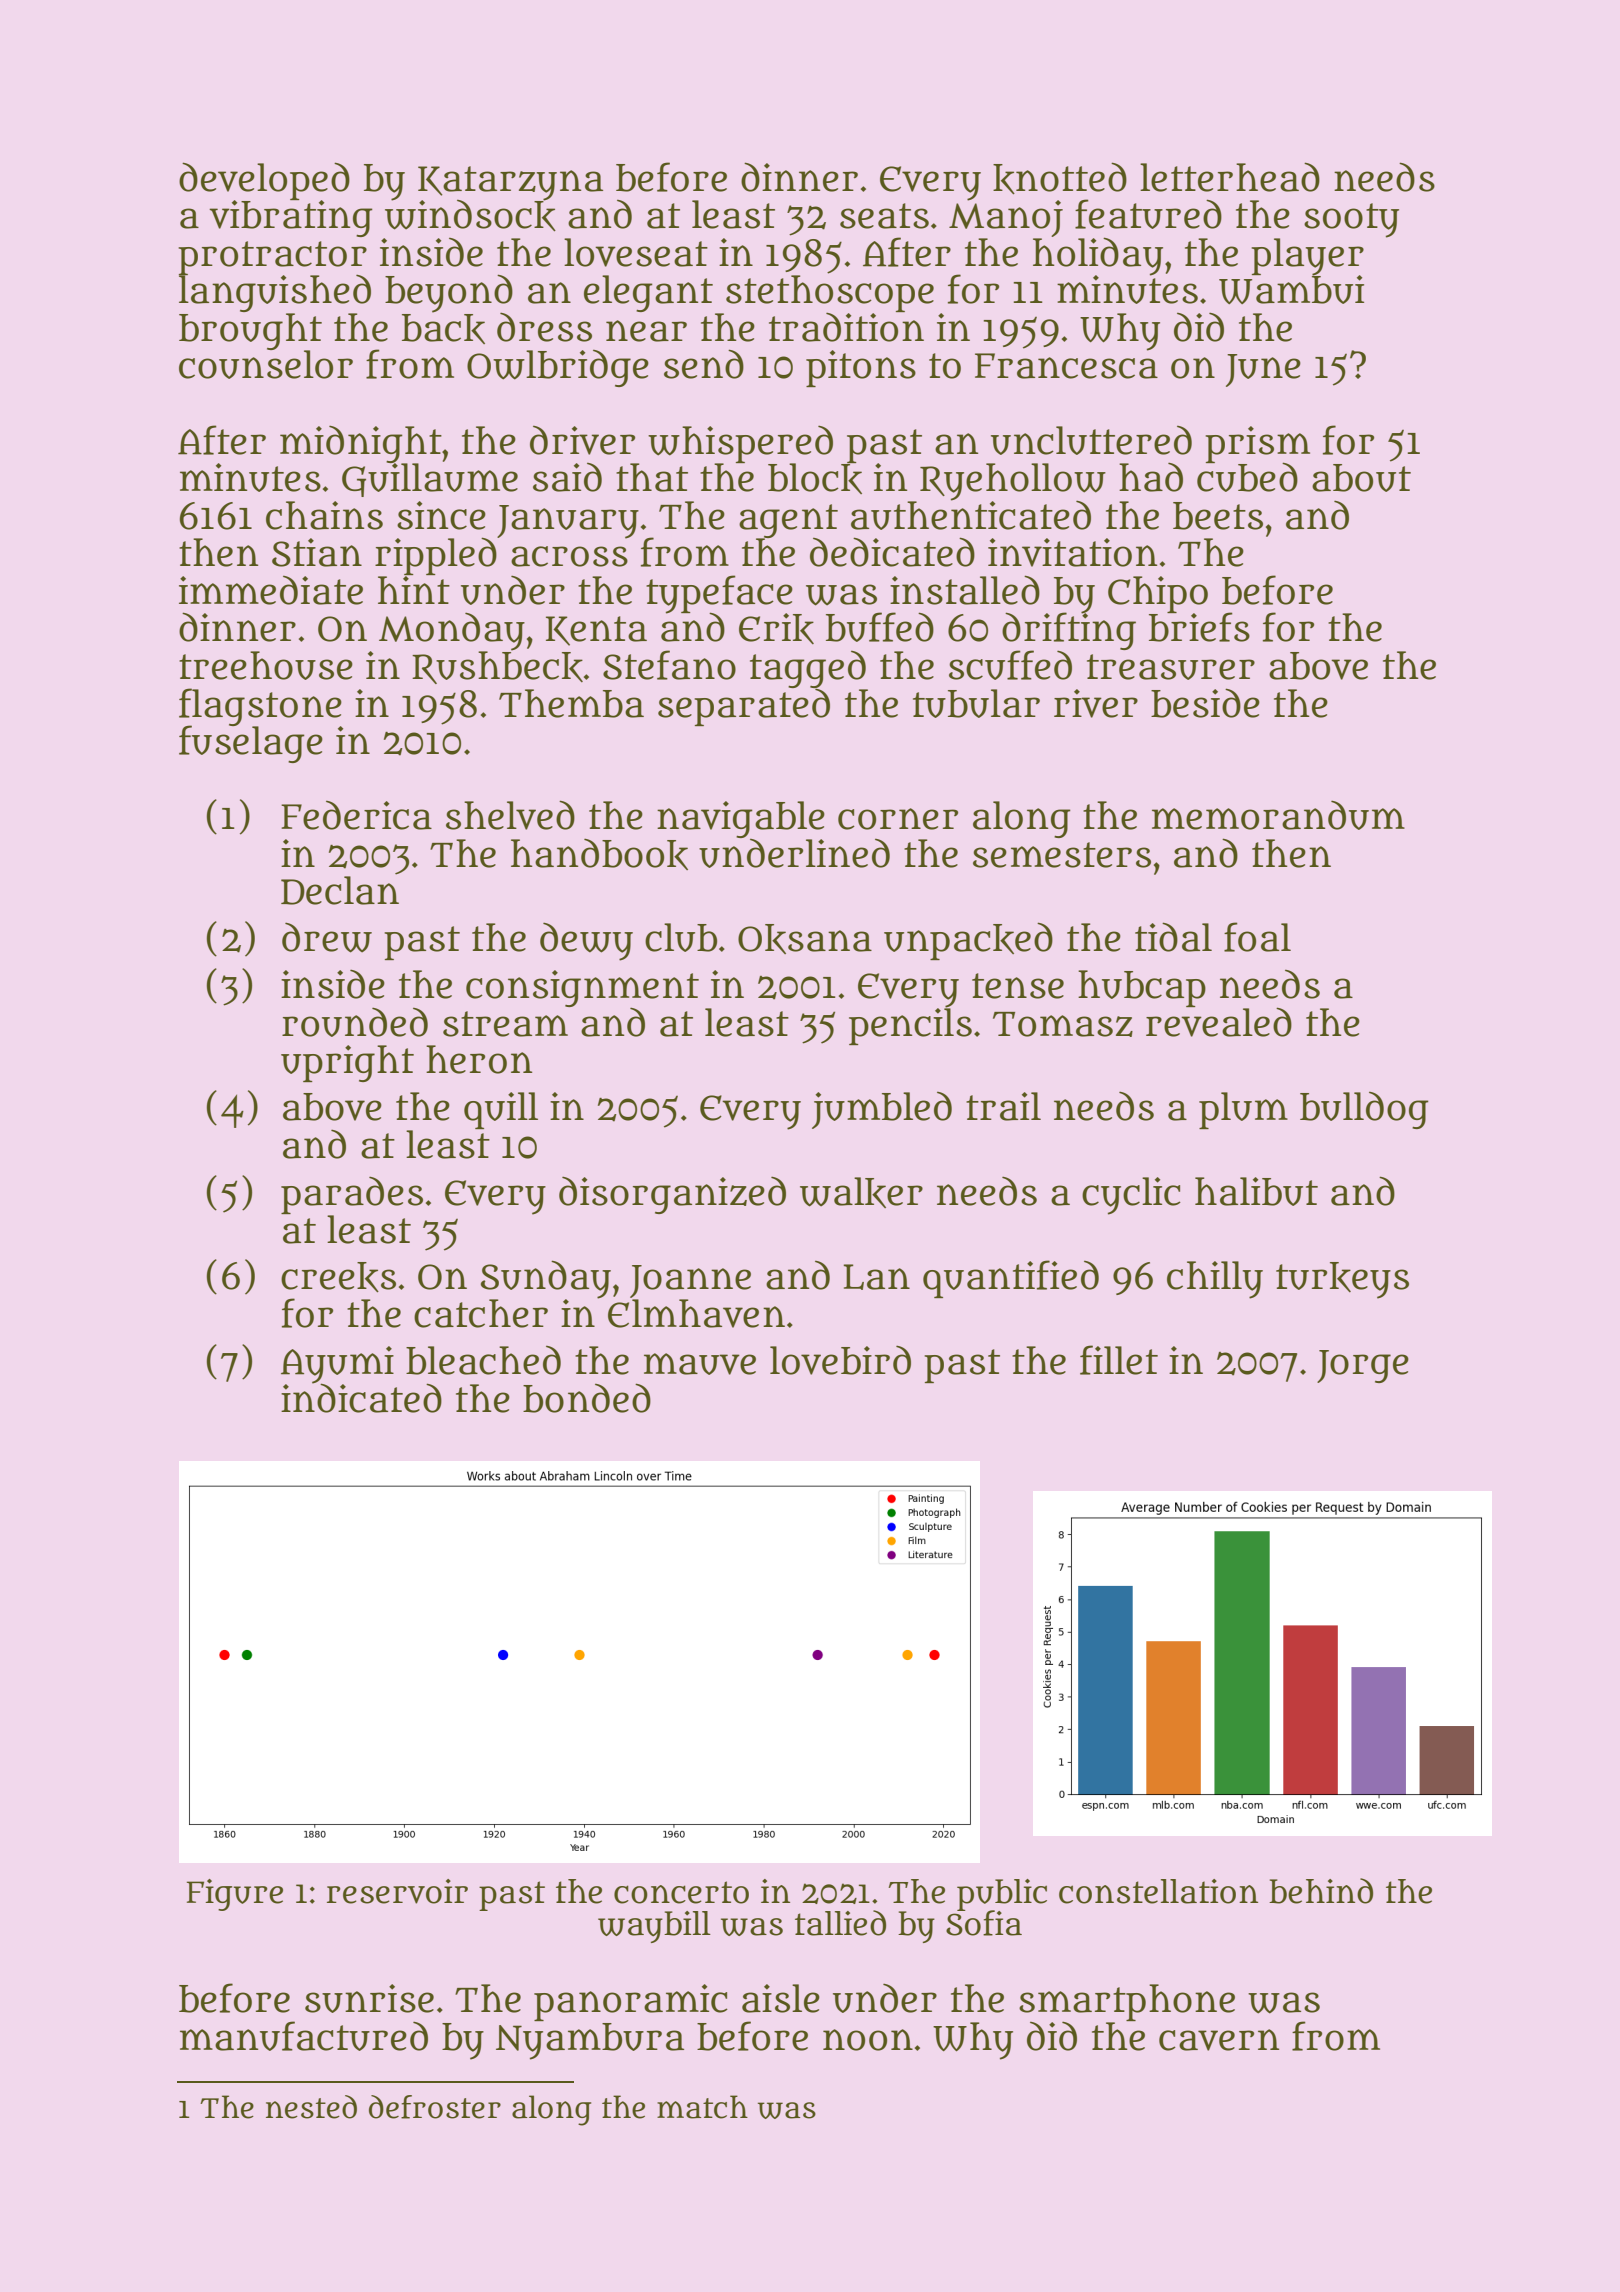 This page has height=2292, width=1620. What do you see at coordinates (910, 1026) in the page?
I see `pencils` at bounding box center [910, 1026].
